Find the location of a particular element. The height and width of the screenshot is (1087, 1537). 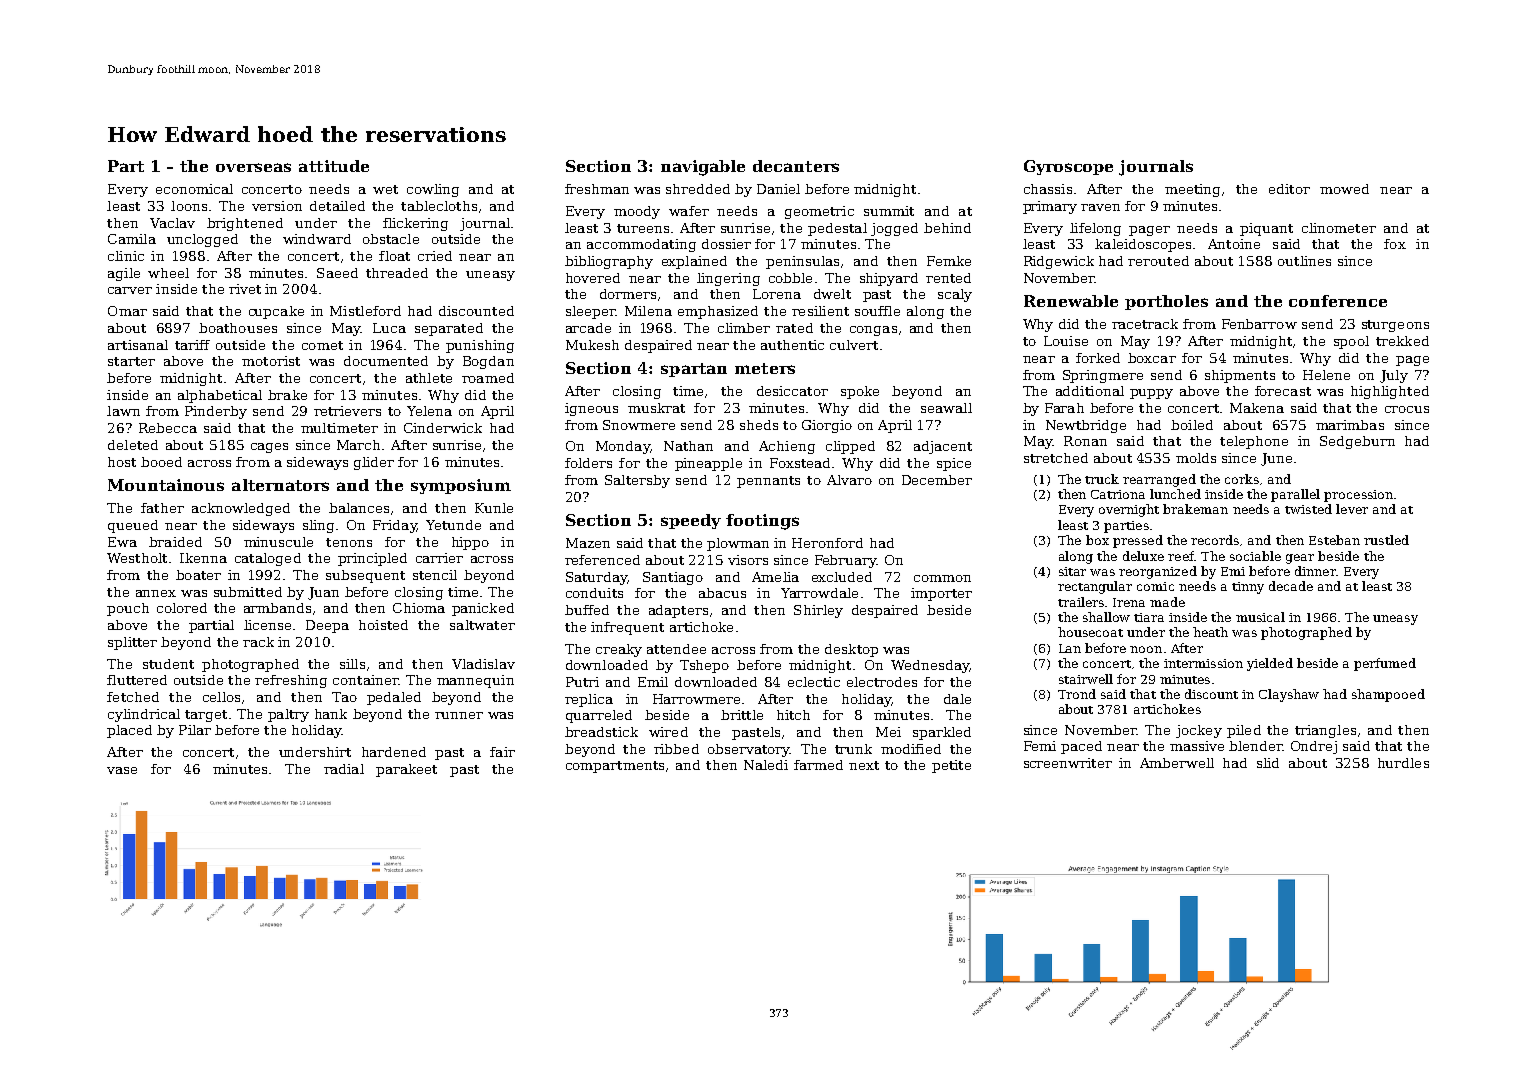

visors is located at coordinates (748, 560).
